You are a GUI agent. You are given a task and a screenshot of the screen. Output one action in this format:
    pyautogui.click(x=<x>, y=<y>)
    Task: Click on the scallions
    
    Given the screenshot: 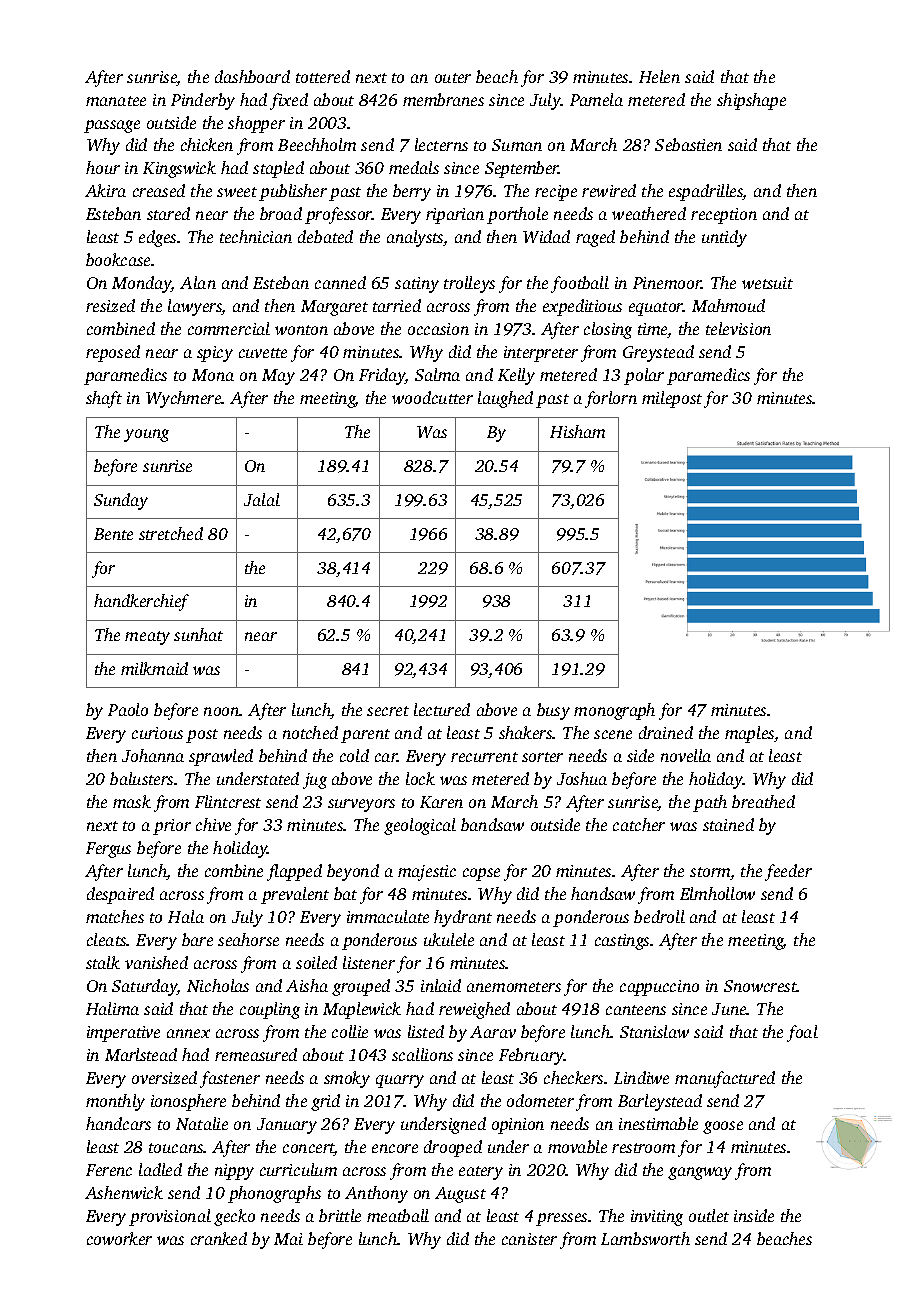 What is the action you would take?
    pyautogui.click(x=422, y=1054)
